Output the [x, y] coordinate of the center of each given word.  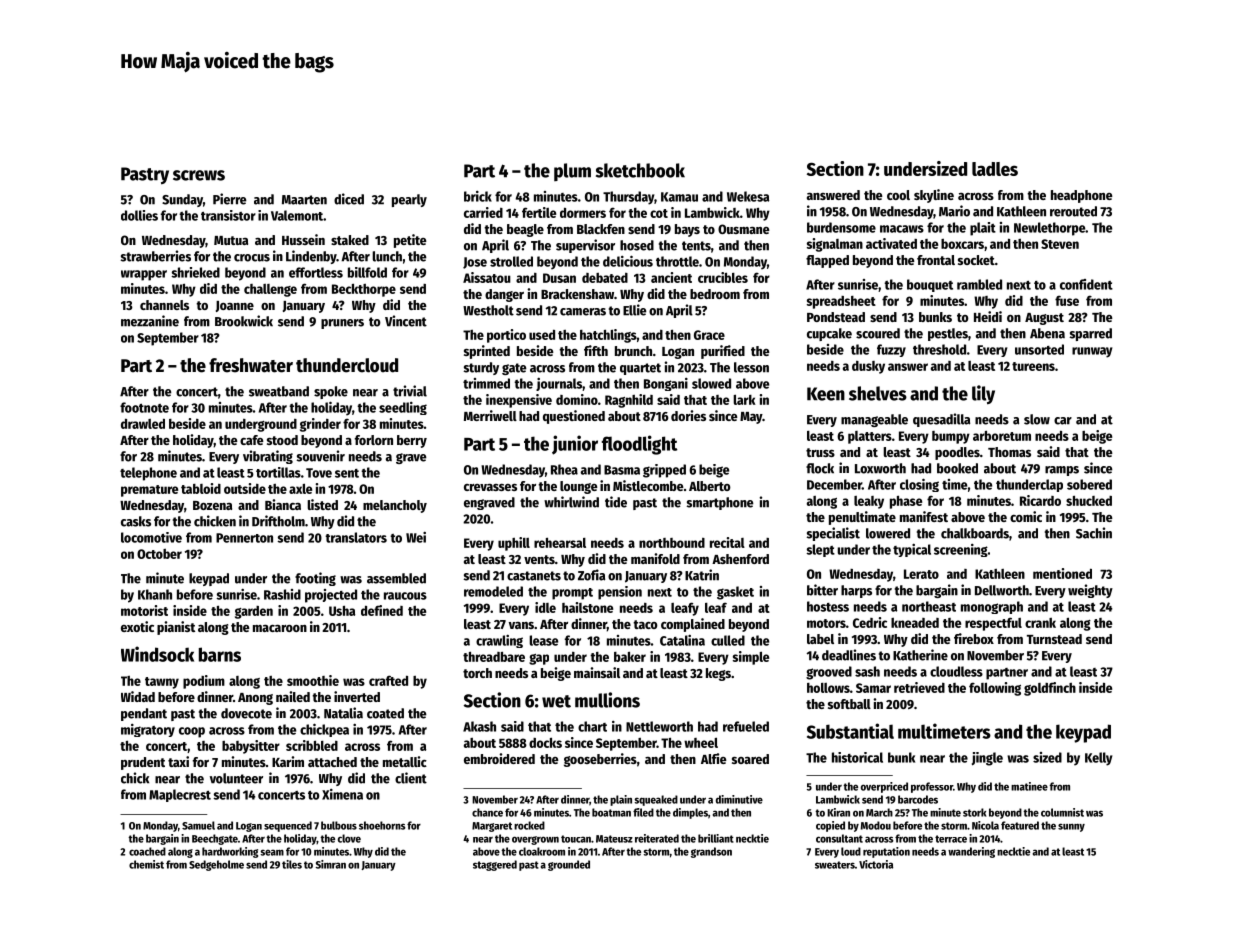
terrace [951, 839]
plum [572, 172]
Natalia [343, 713]
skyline [934, 196]
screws [199, 175]
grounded [569, 865]
